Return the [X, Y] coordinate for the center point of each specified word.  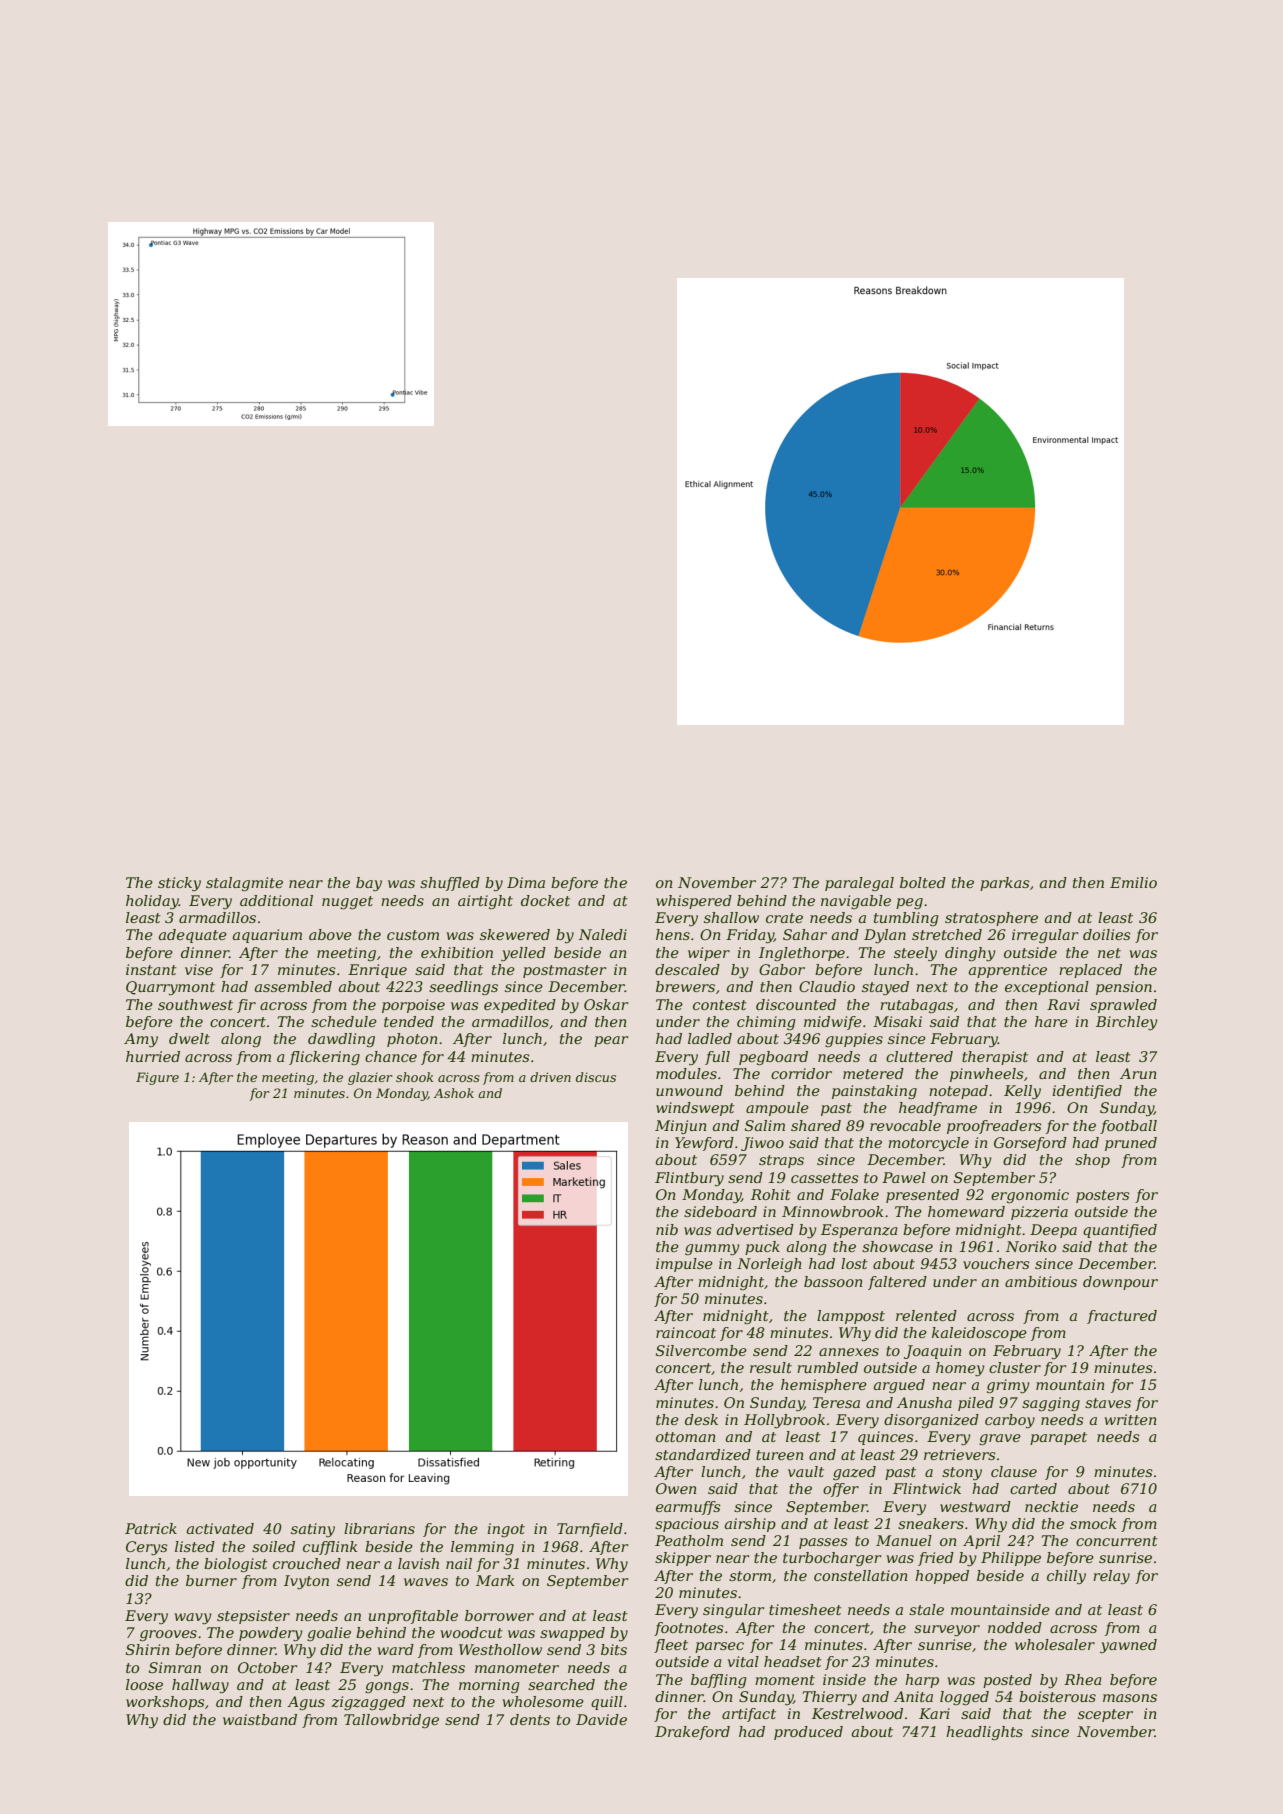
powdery [271, 1634]
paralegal [859, 884]
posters [1103, 1196]
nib [667, 1229]
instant [151, 969]
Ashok [454, 1093]
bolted [923, 882]
